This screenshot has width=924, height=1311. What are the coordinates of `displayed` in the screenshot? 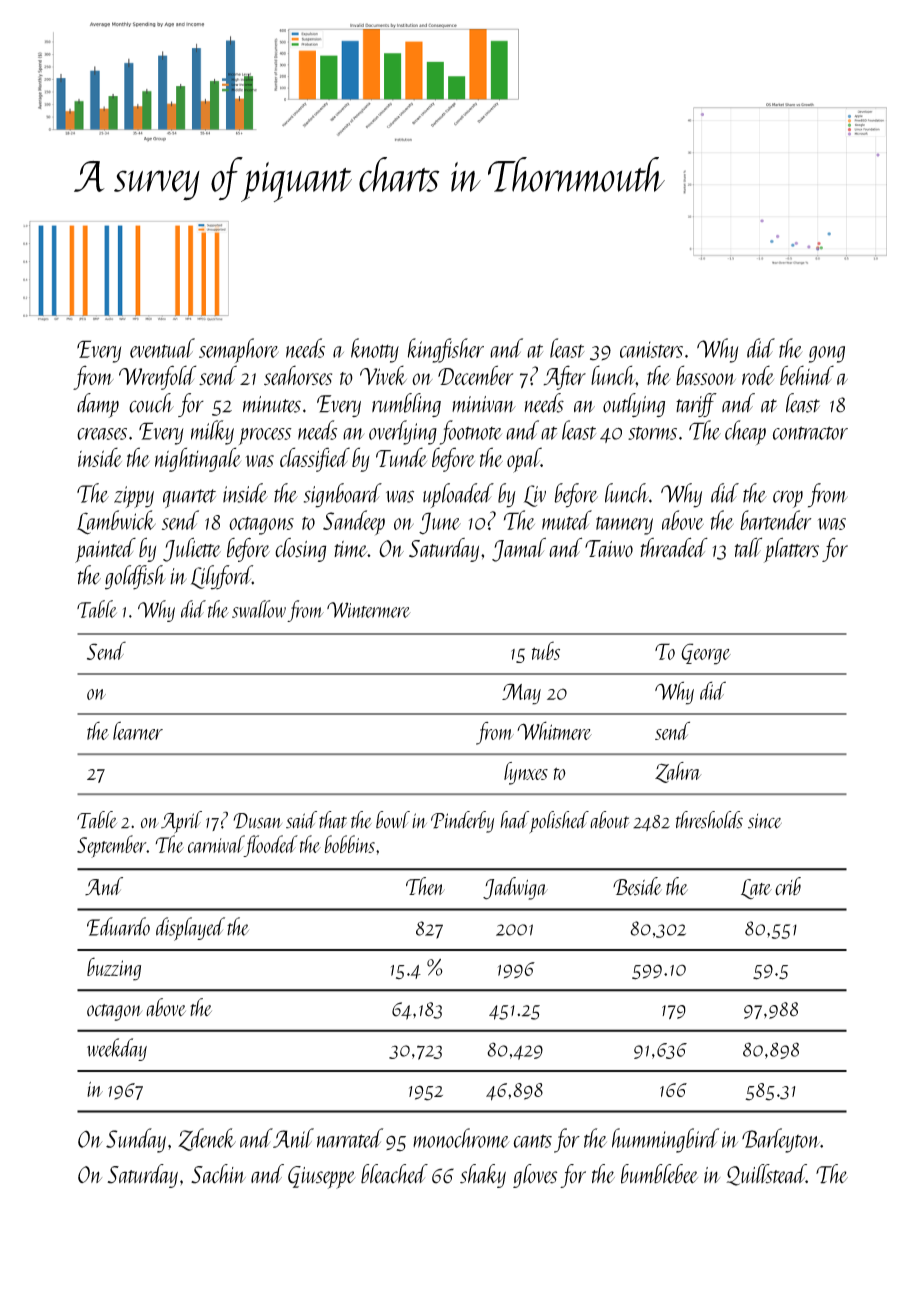 It's located at (190, 929).
